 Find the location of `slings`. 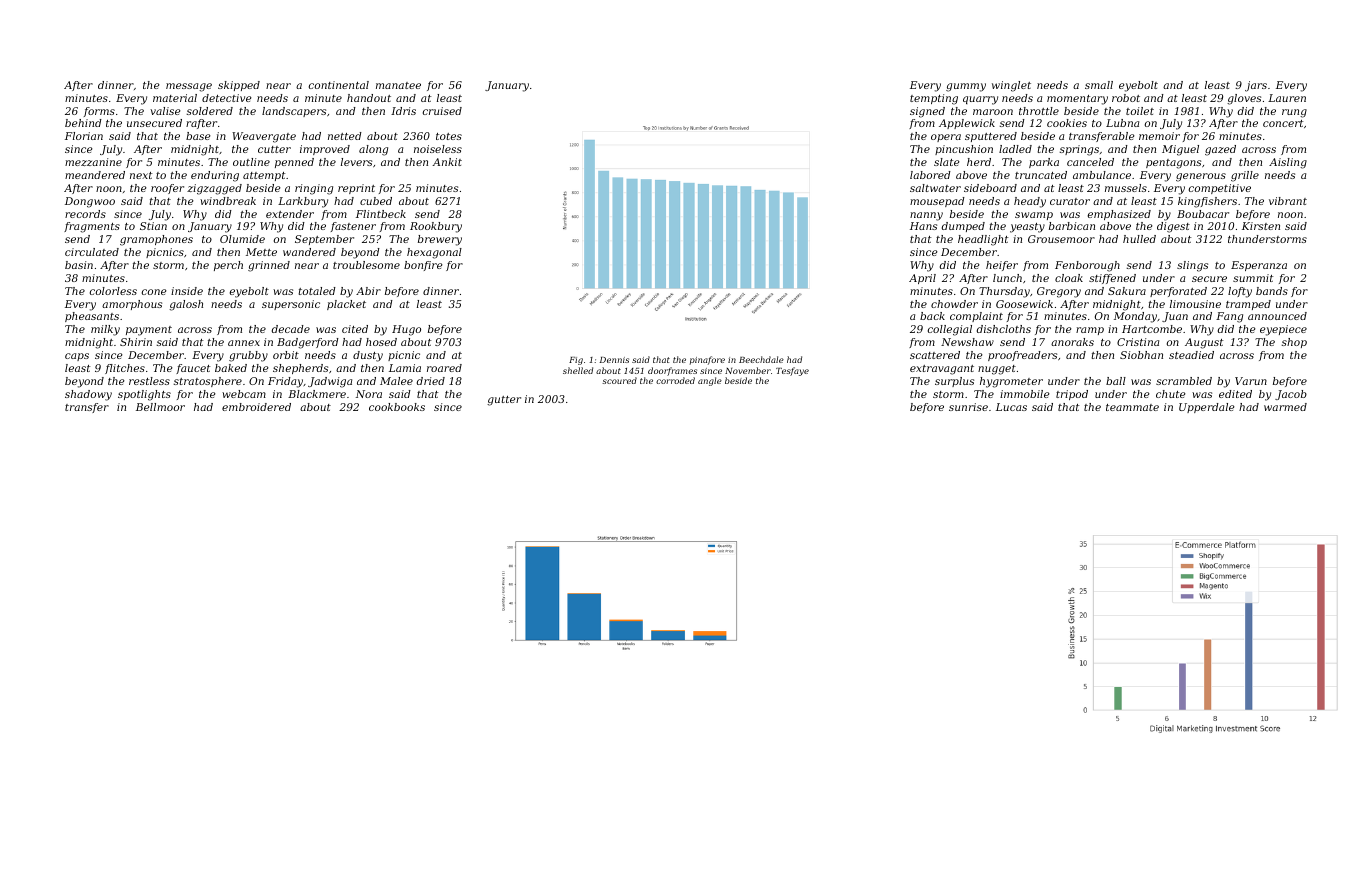

slings is located at coordinates (1192, 266).
